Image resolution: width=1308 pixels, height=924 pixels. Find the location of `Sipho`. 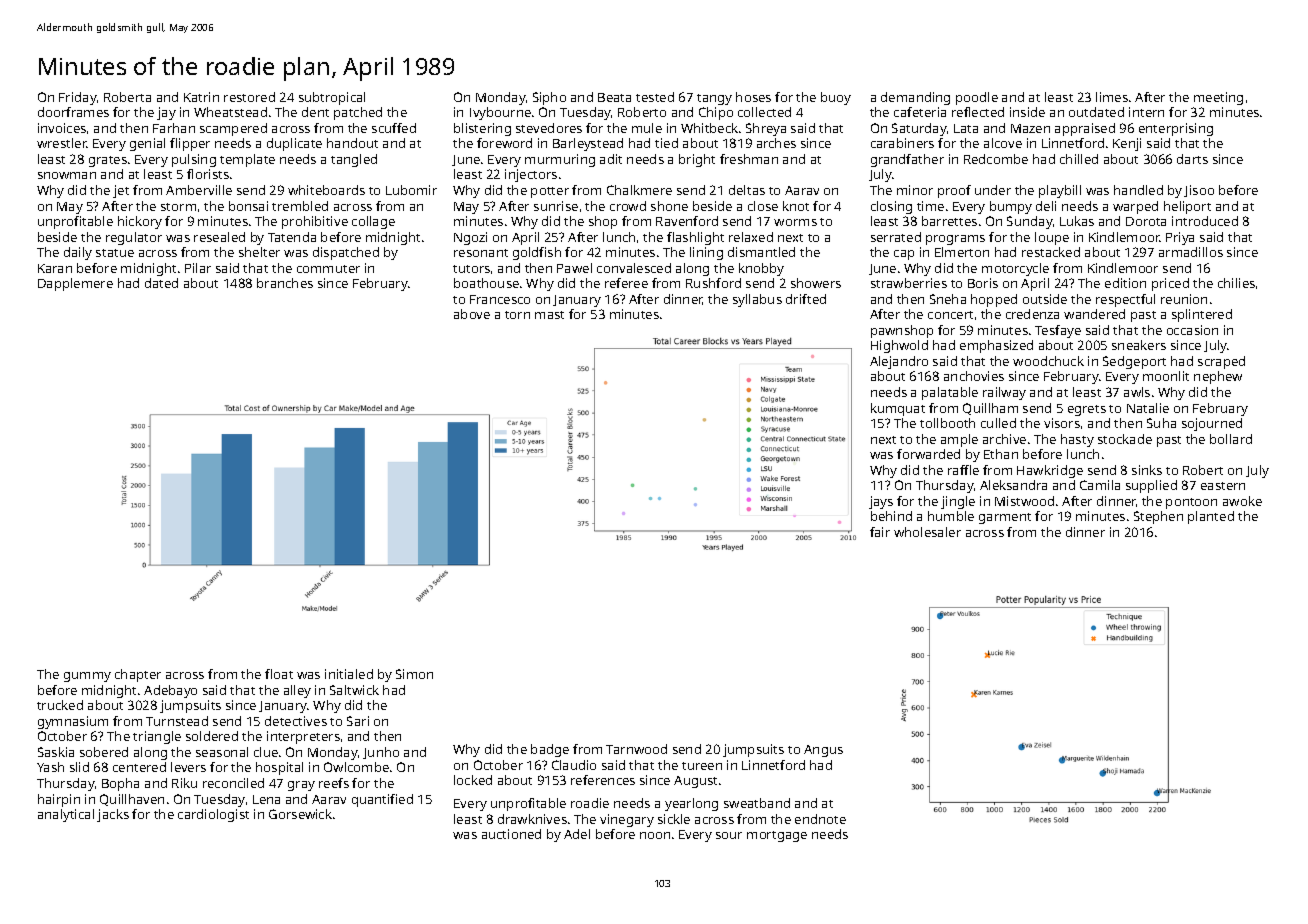

Sipho is located at coordinates (549, 98).
